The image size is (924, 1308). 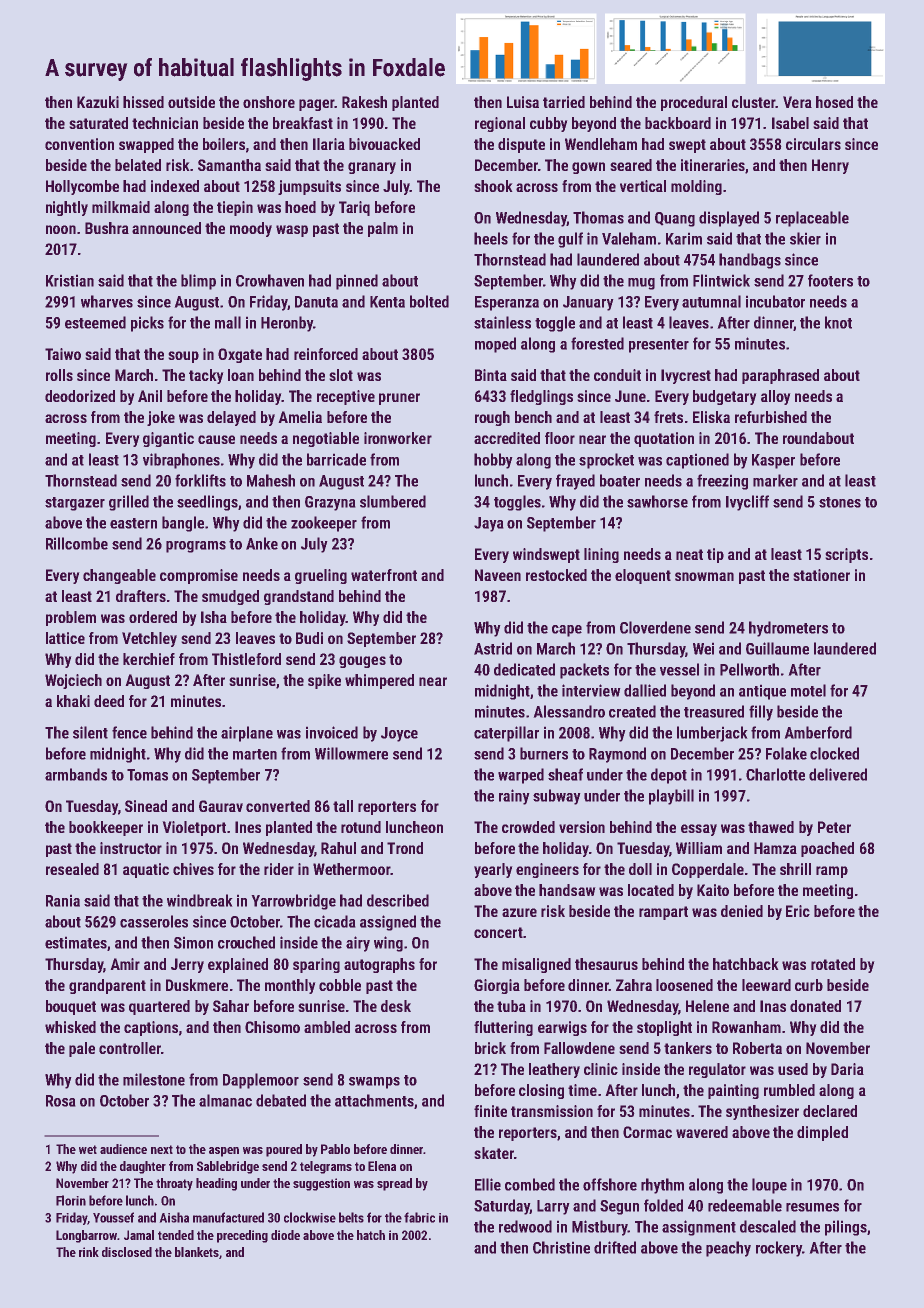 What do you see at coordinates (284, 1150) in the document?
I see `poured` at bounding box center [284, 1150].
